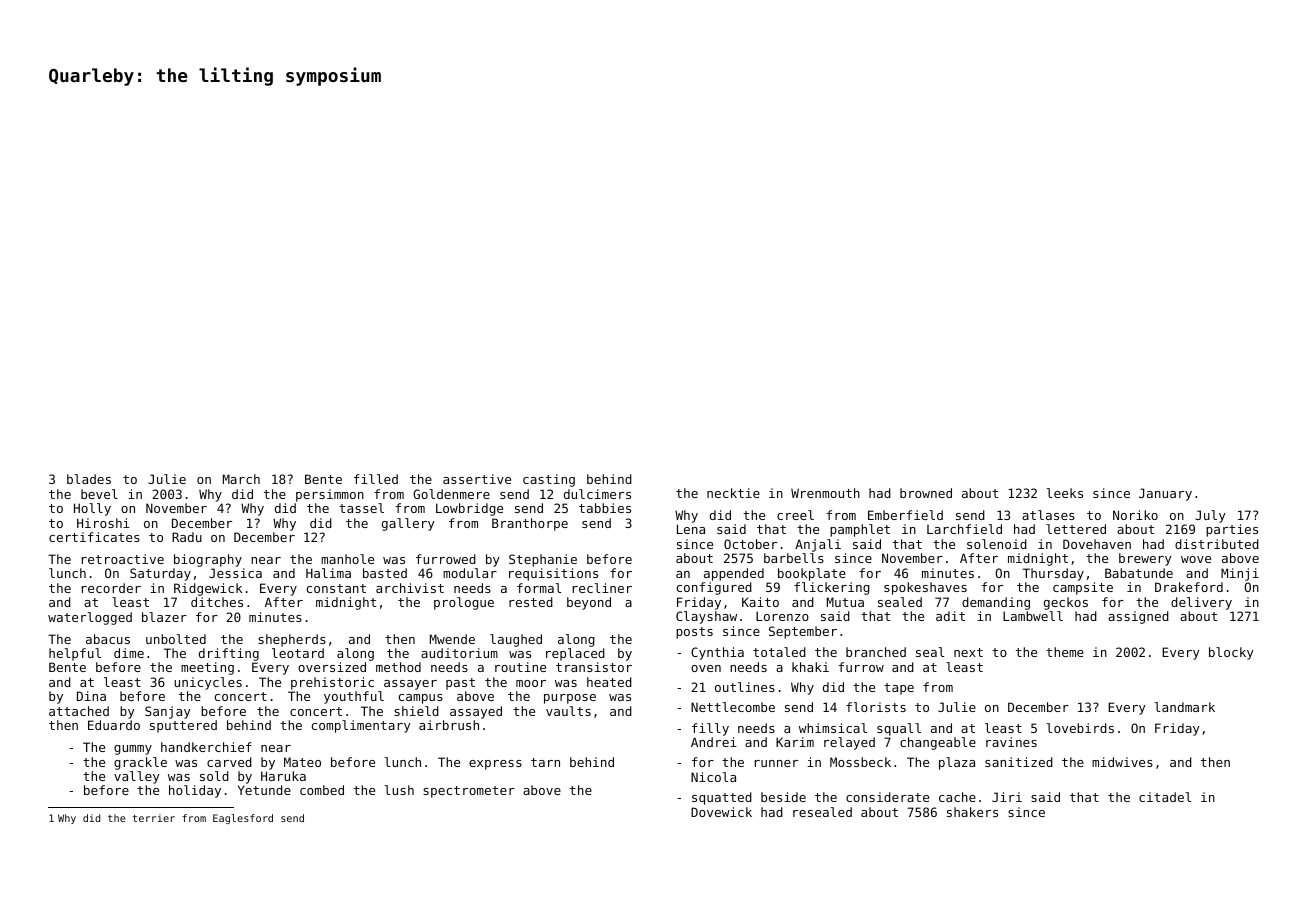  Describe the element at coordinates (1122, 762) in the document. I see `midwives` at that location.
